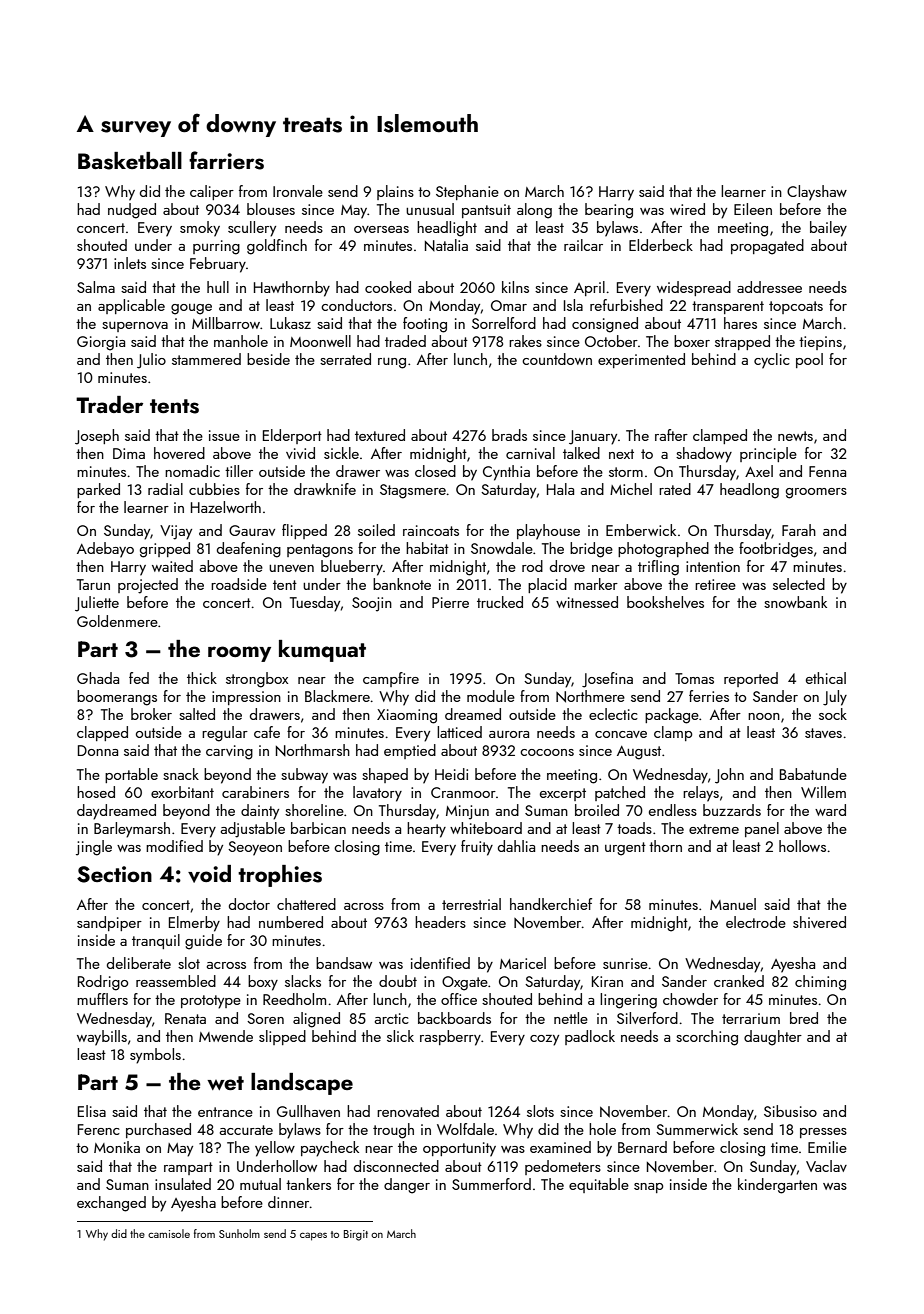  What do you see at coordinates (392, 363) in the page?
I see `rung` at bounding box center [392, 363].
